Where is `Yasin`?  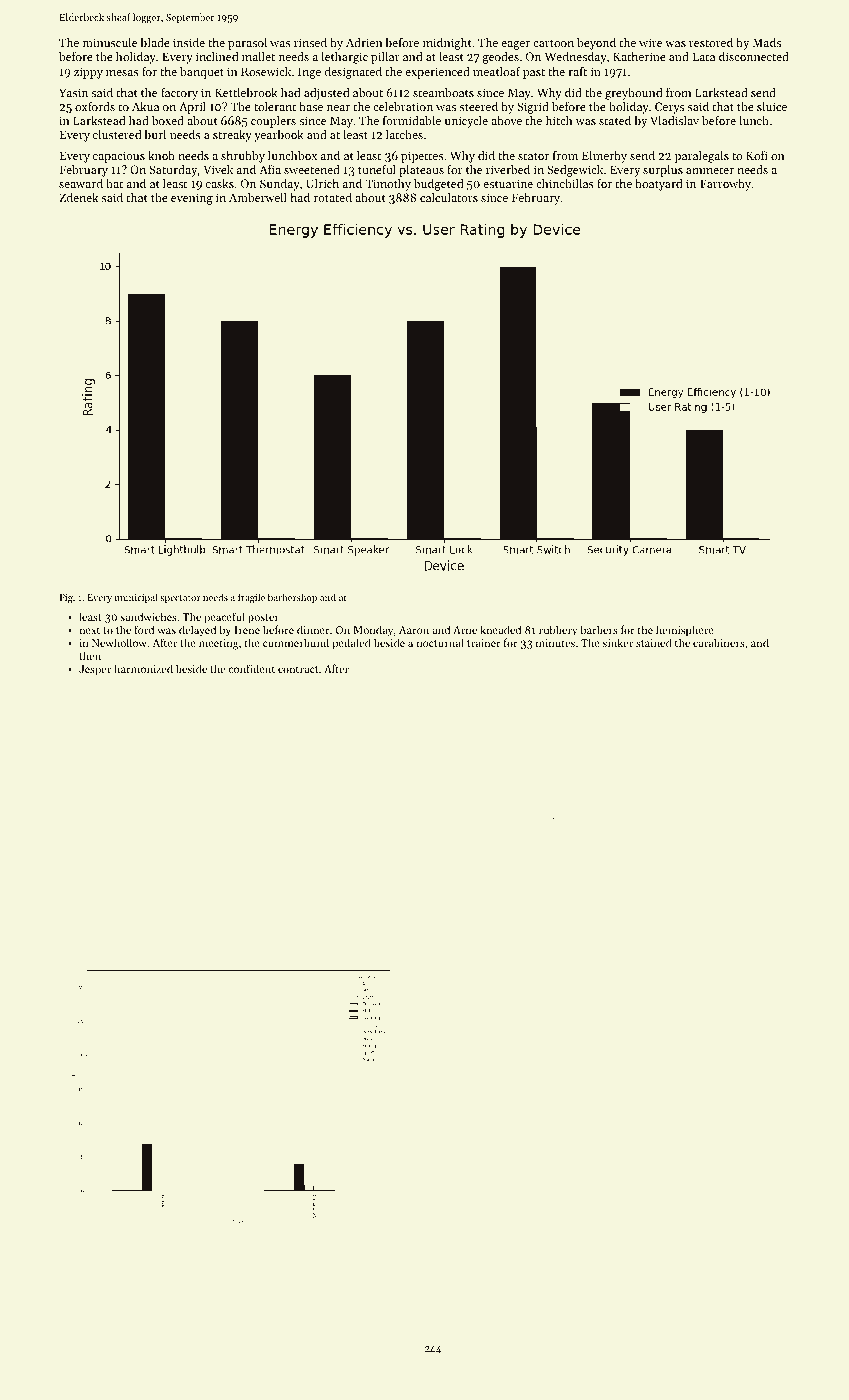
Yasin is located at coordinates (73, 92).
